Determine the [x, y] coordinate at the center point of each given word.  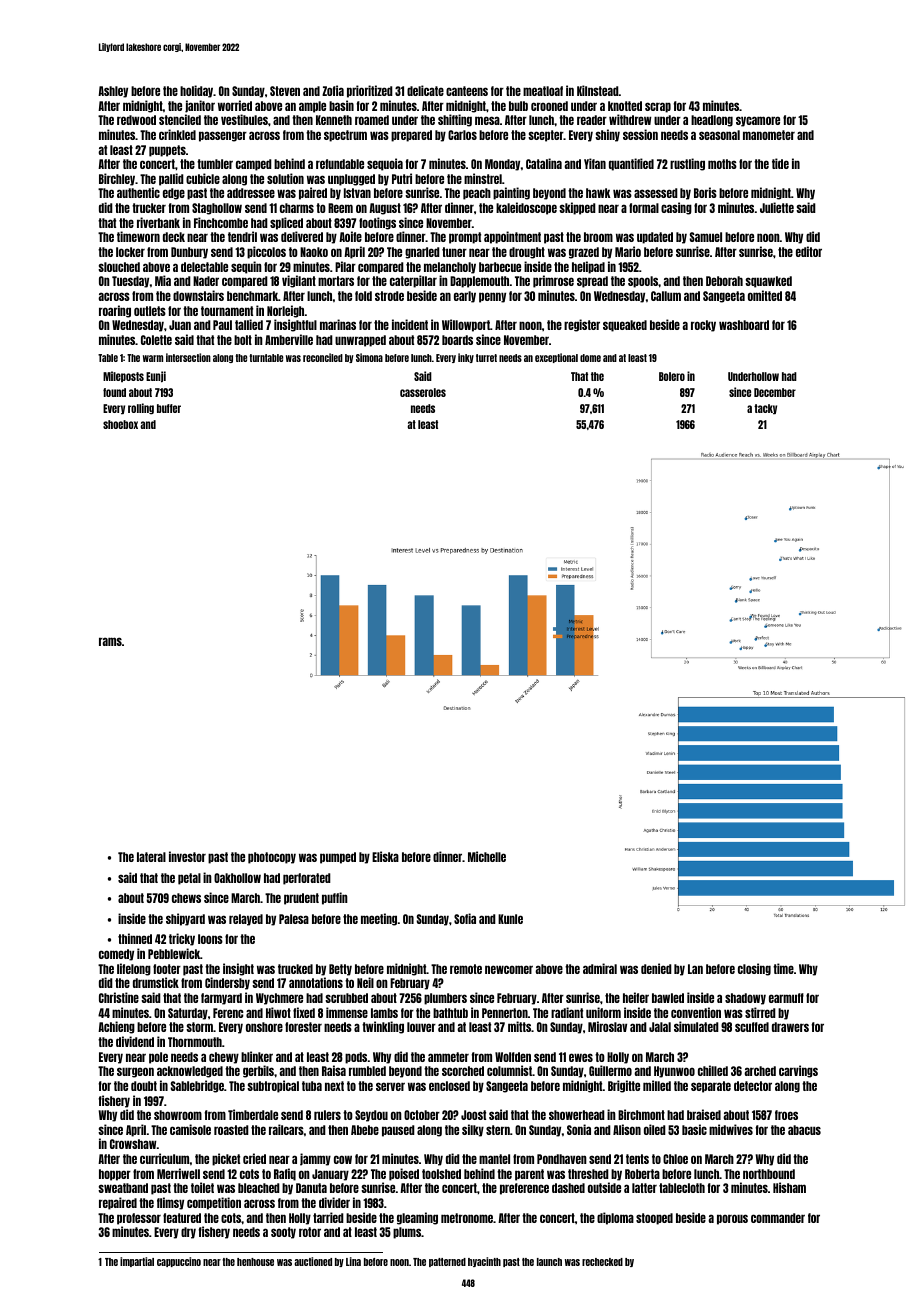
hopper [115, 1175]
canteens [467, 91]
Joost [473, 1115]
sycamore [758, 121]
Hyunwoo [674, 1072]
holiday [196, 91]
